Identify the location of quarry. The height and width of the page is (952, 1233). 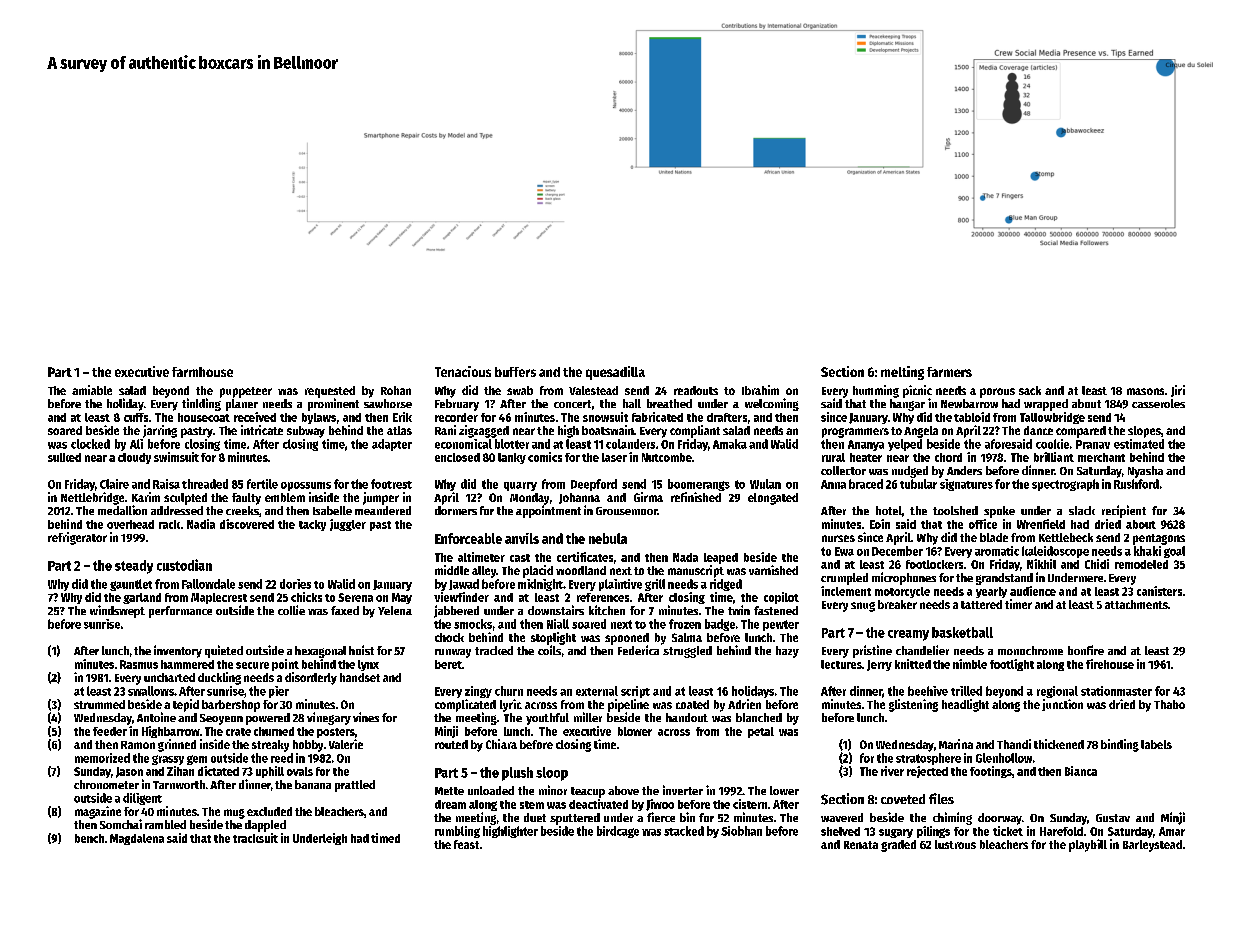
(520, 486).
